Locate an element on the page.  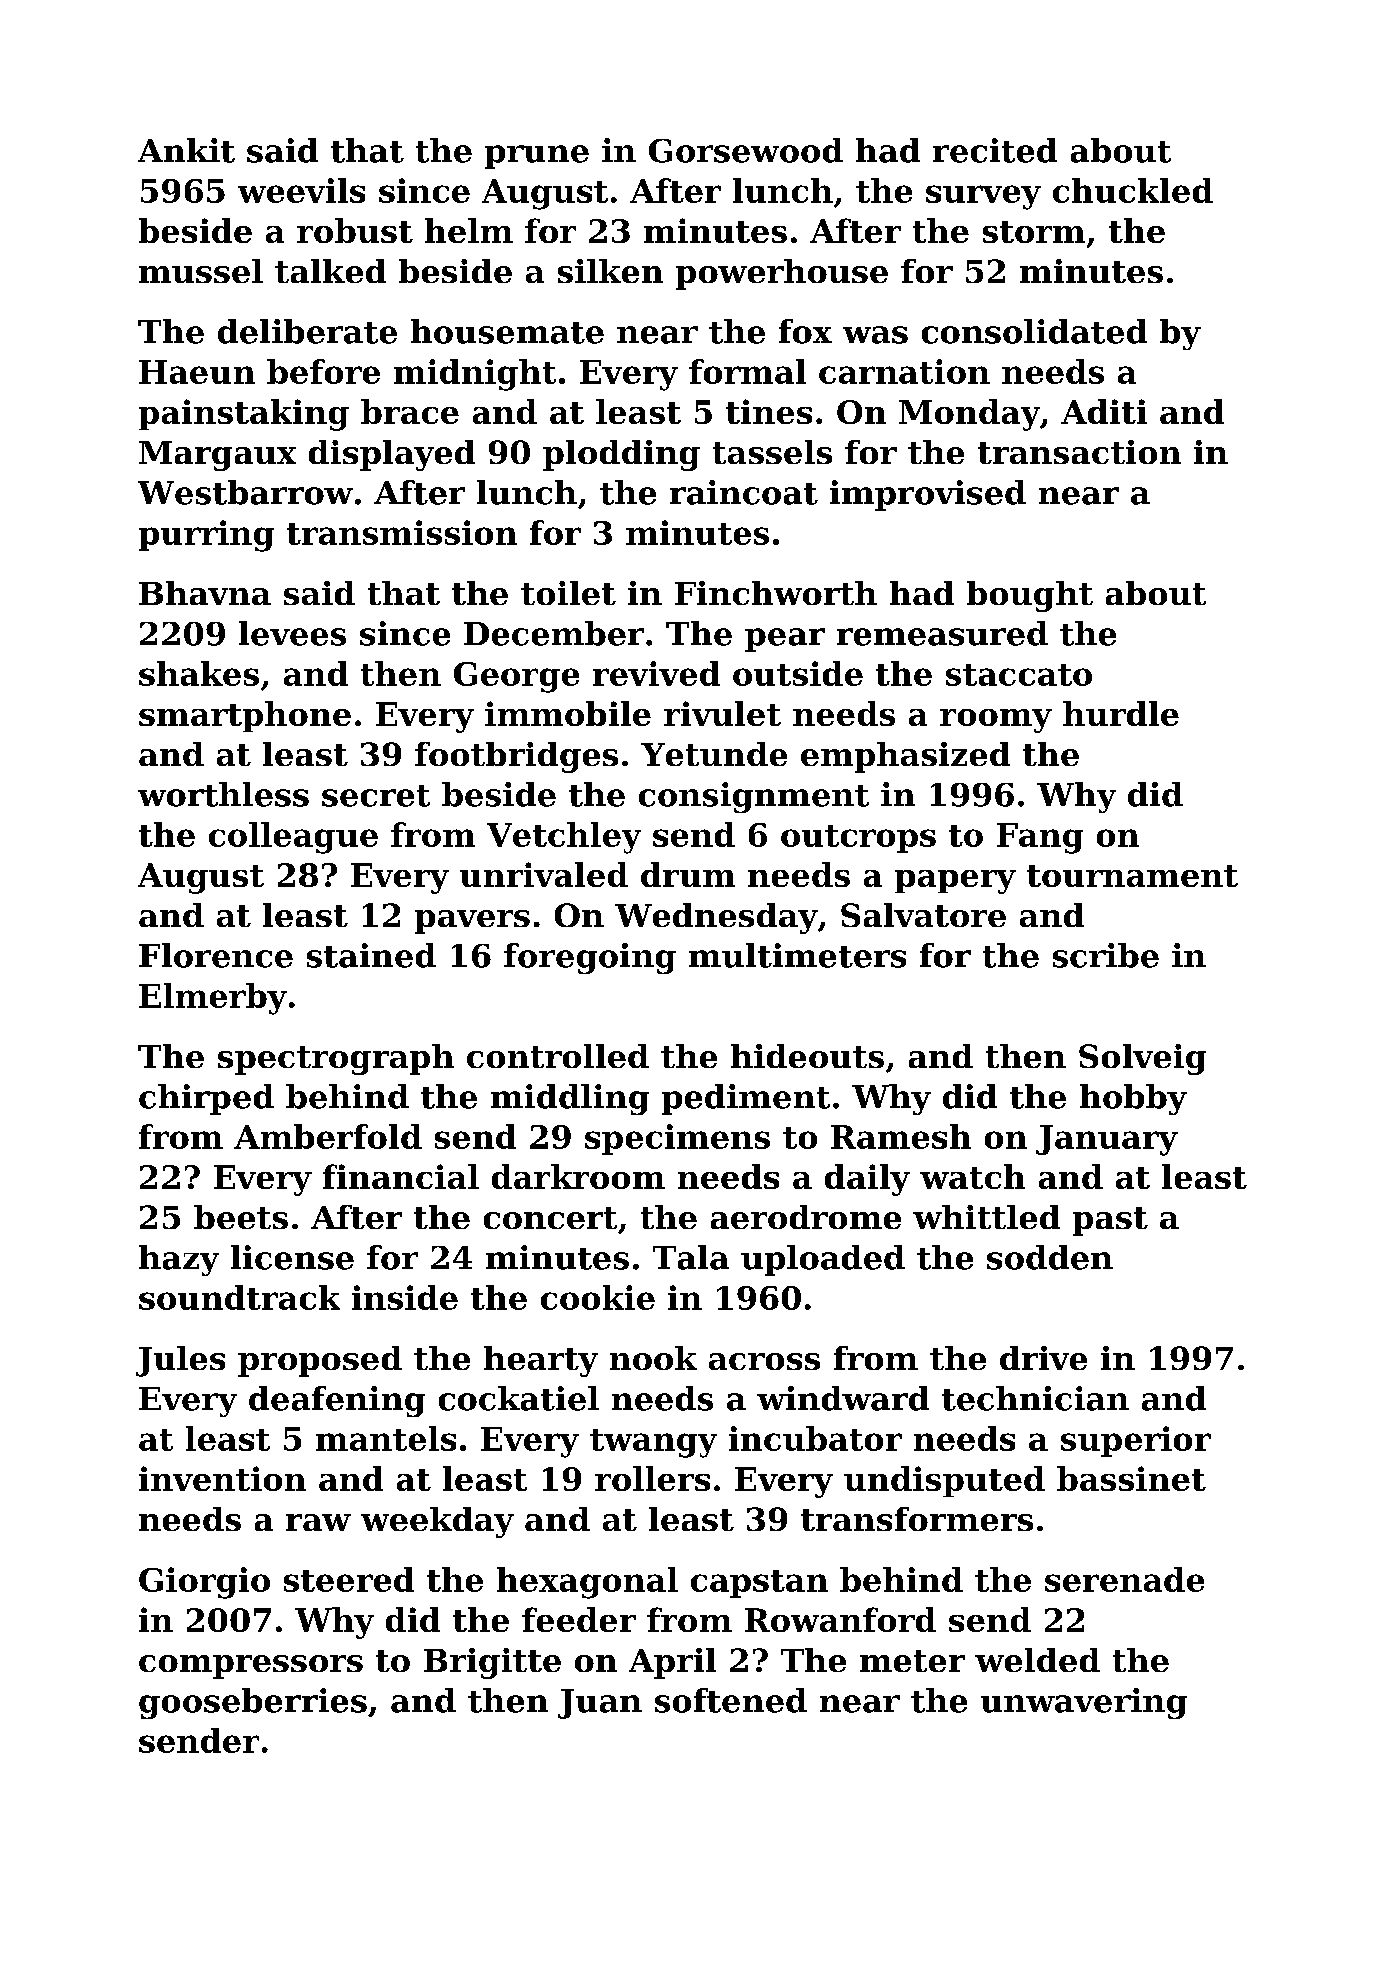
unwavering is located at coordinates (1084, 1703).
